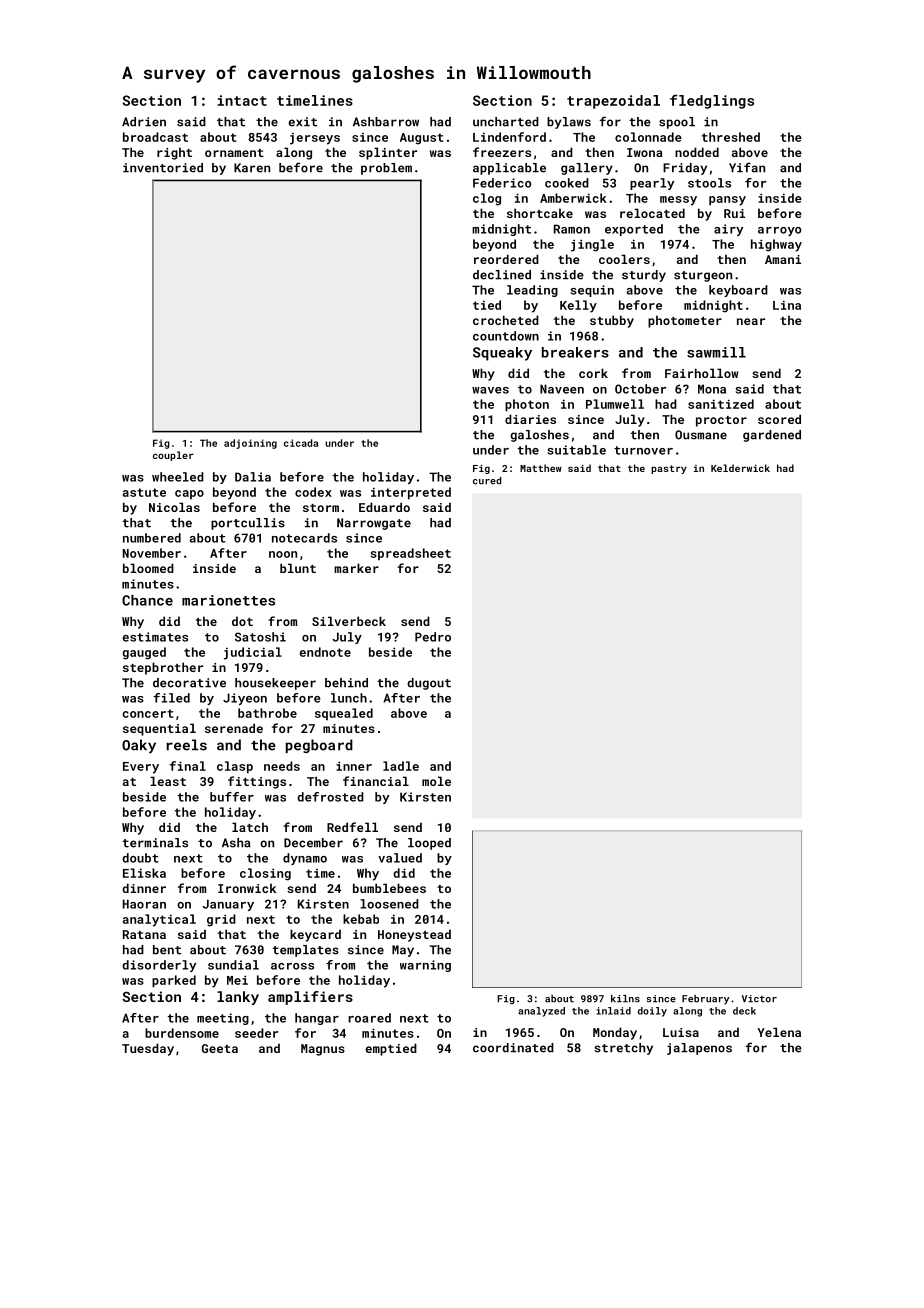 The width and height of the screenshot is (924, 1308). Describe the element at coordinates (250, 444) in the screenshot. I see `adjoining` at that location.
